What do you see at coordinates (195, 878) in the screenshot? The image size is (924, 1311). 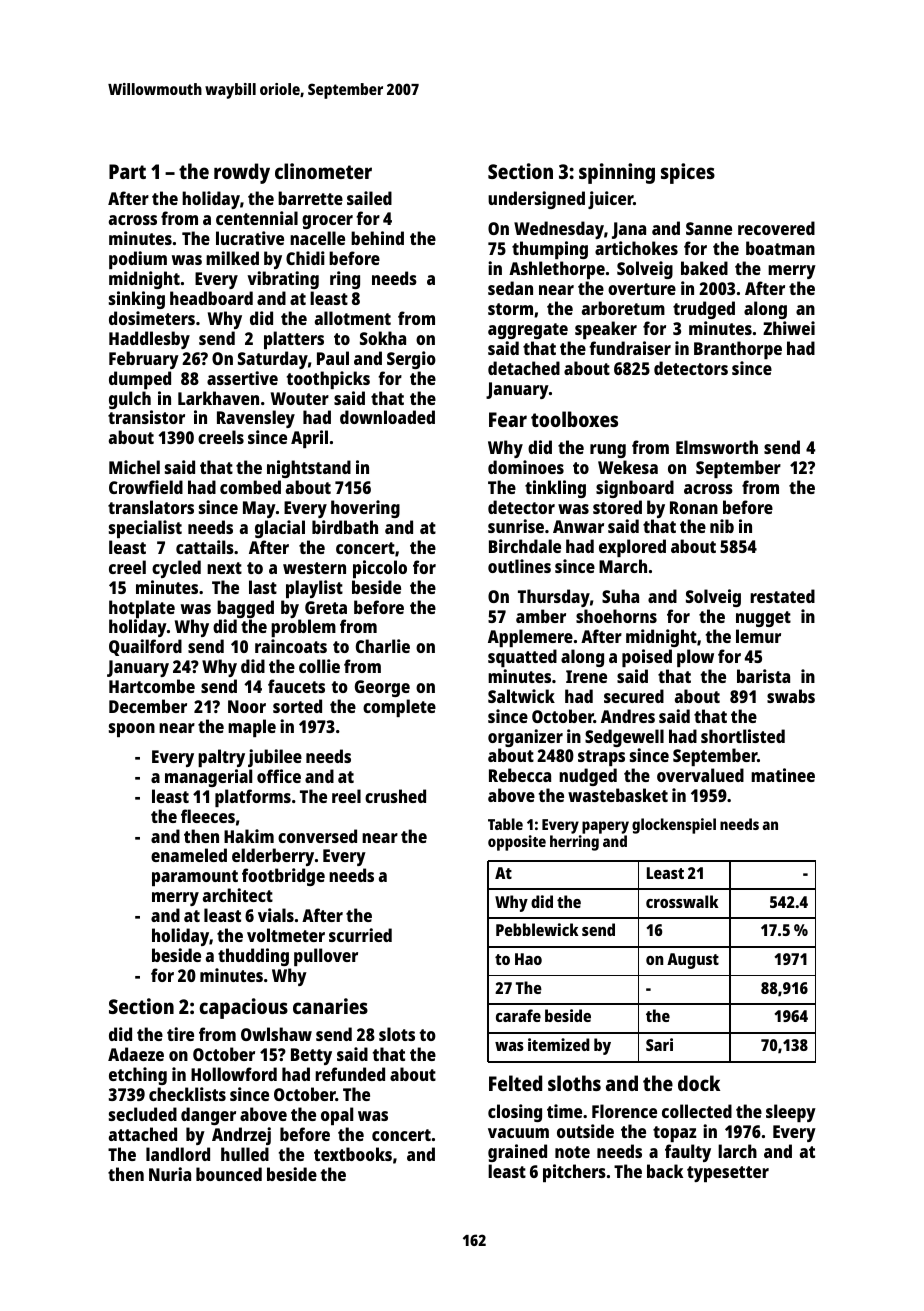 I see `paramount` at bounding box center [195, 878].
